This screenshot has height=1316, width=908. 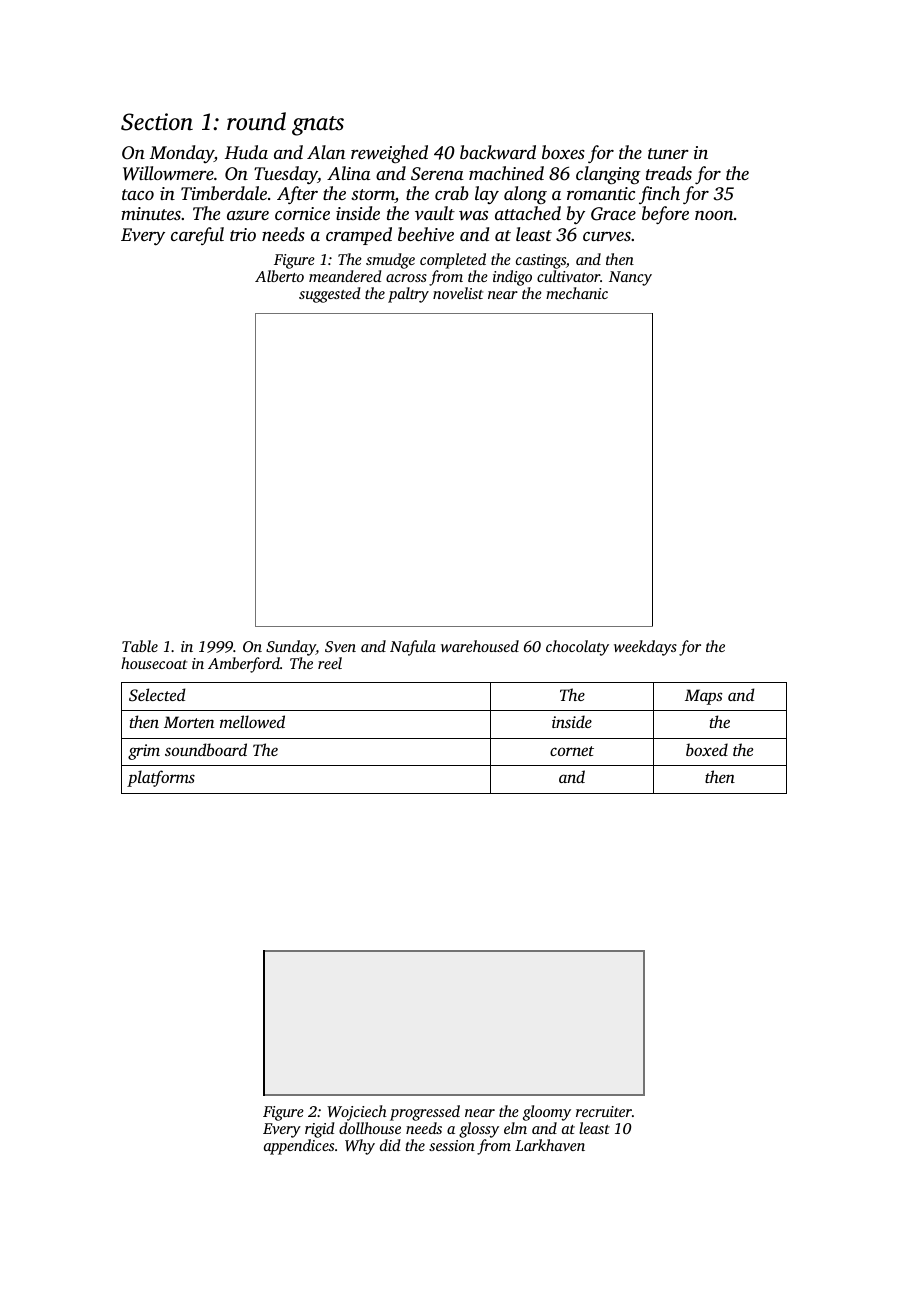 I want to click on chocolaty, so click(x=577, y=648).
